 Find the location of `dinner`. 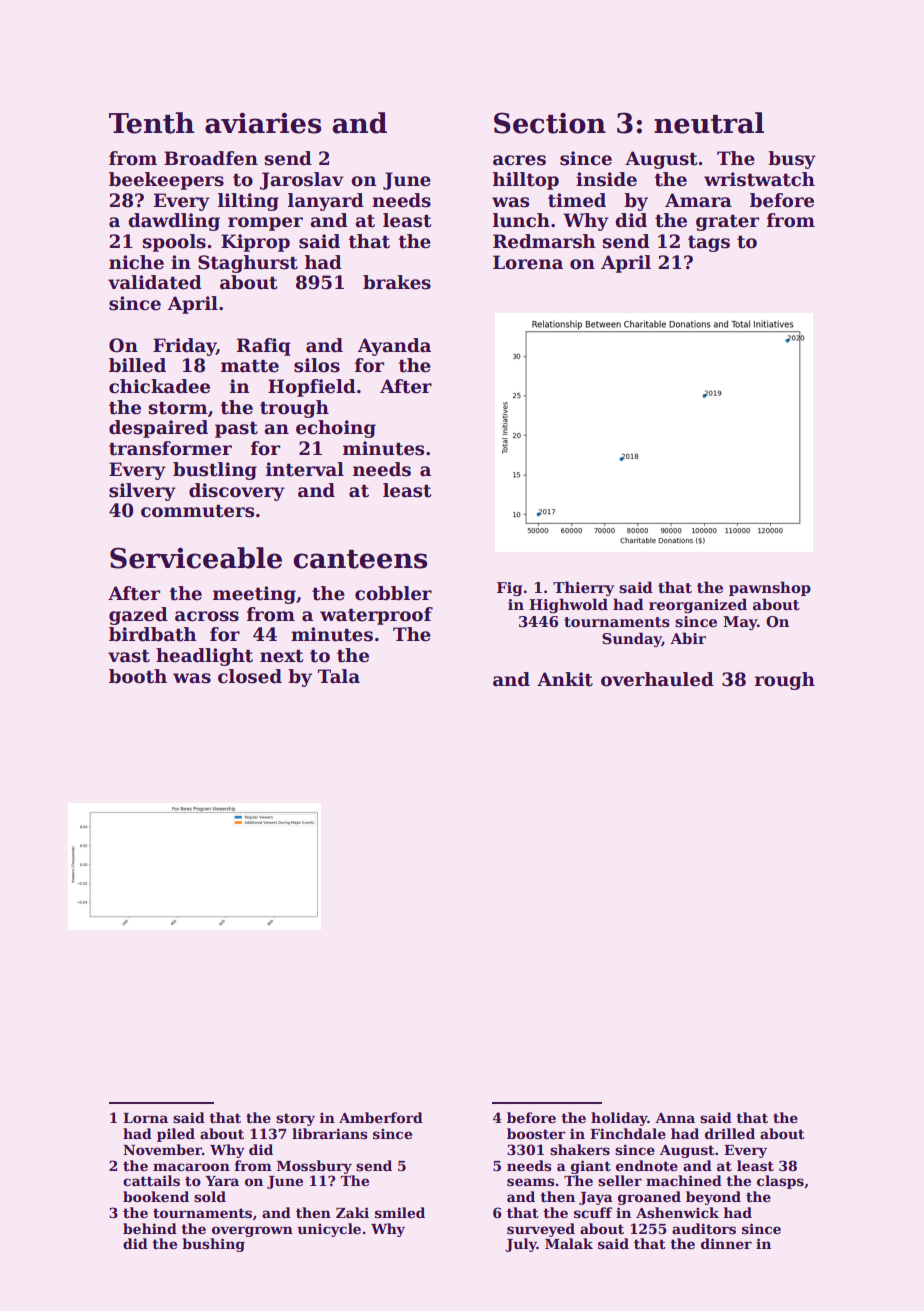

dinner is located at coordinates (726, 1243).
